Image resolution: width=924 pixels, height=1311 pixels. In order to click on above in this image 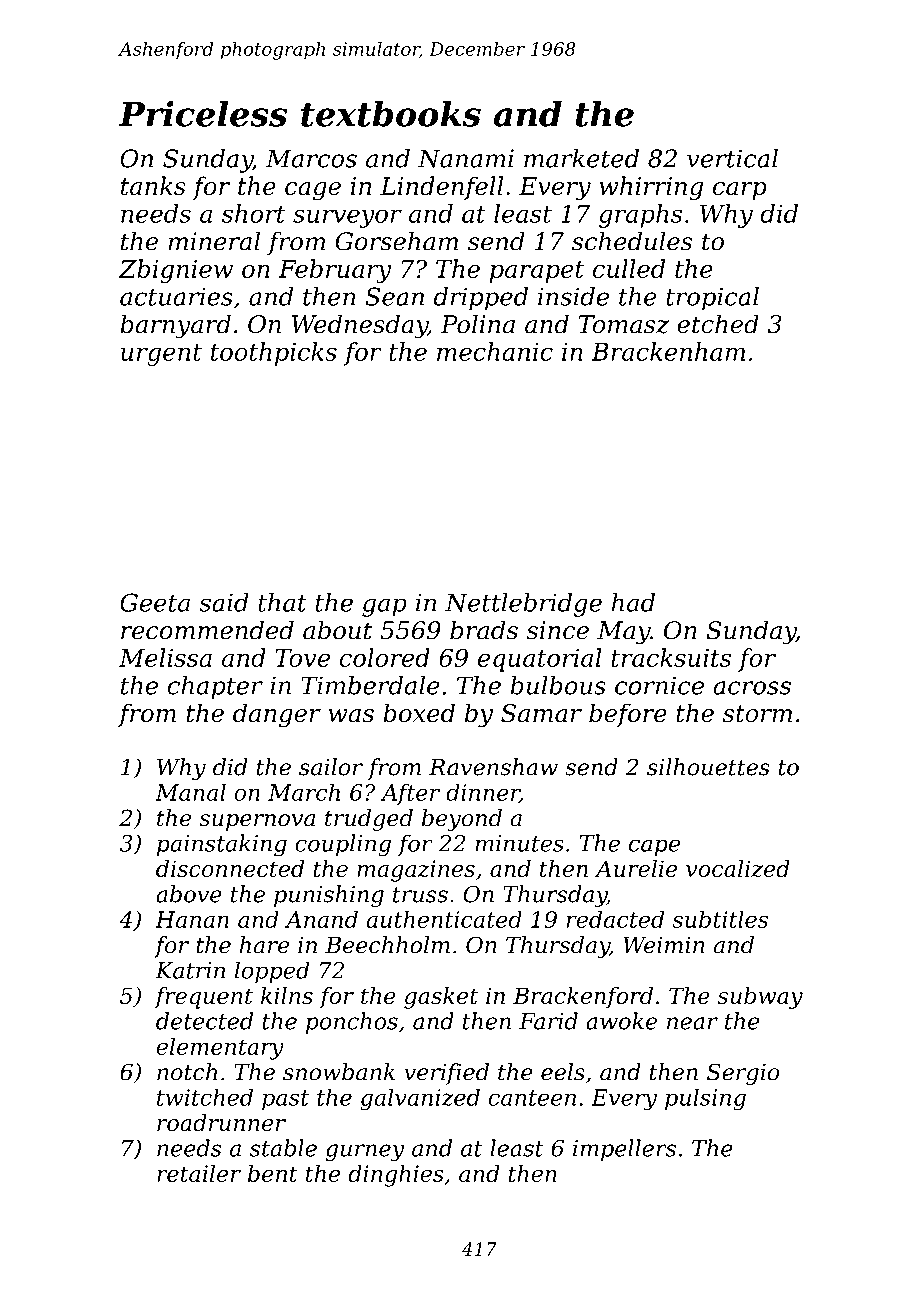, I will do `click(189, 894)`.
